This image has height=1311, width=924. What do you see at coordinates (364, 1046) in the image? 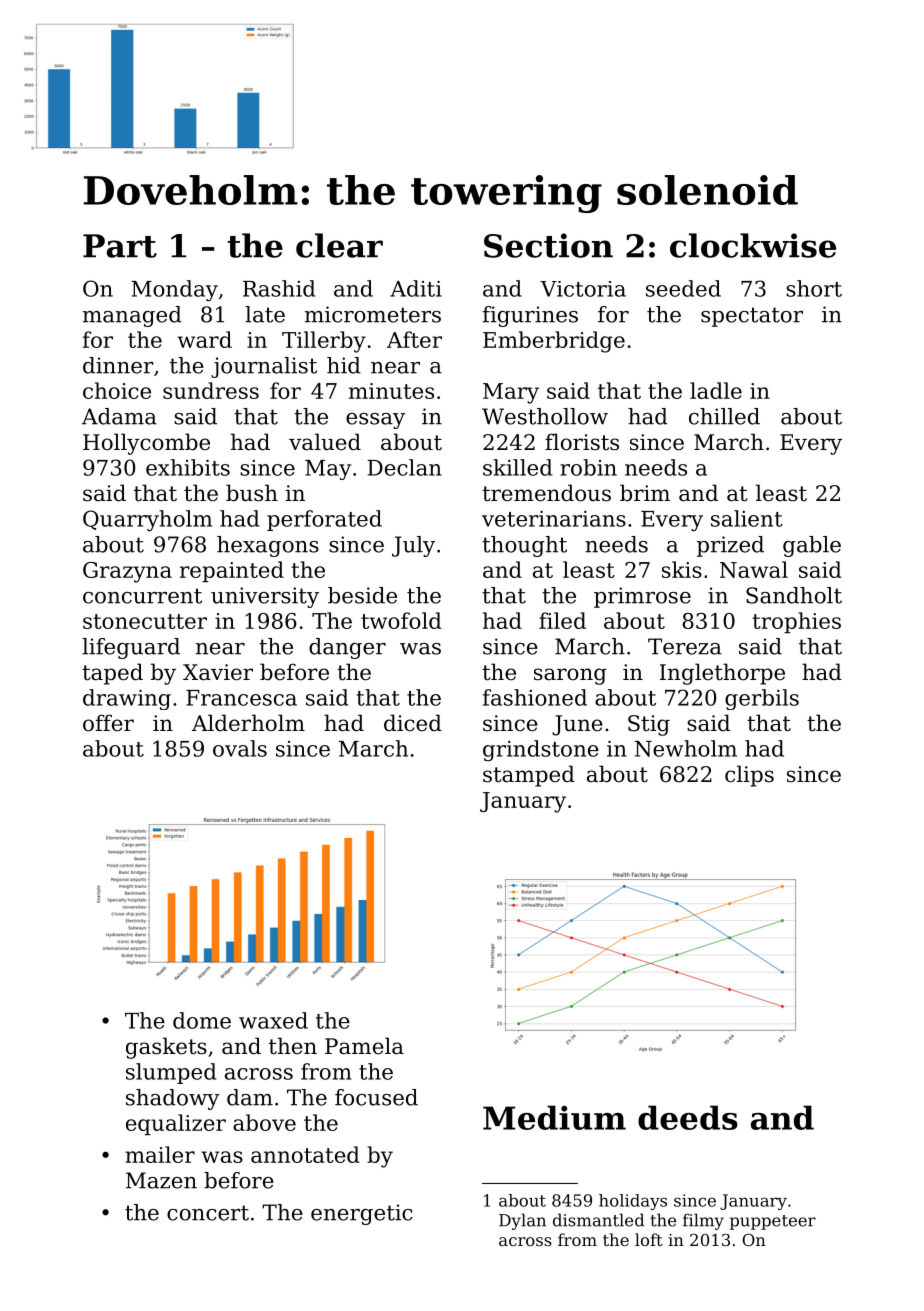
I see `Pamela` at bounding box center [364, 1046].
